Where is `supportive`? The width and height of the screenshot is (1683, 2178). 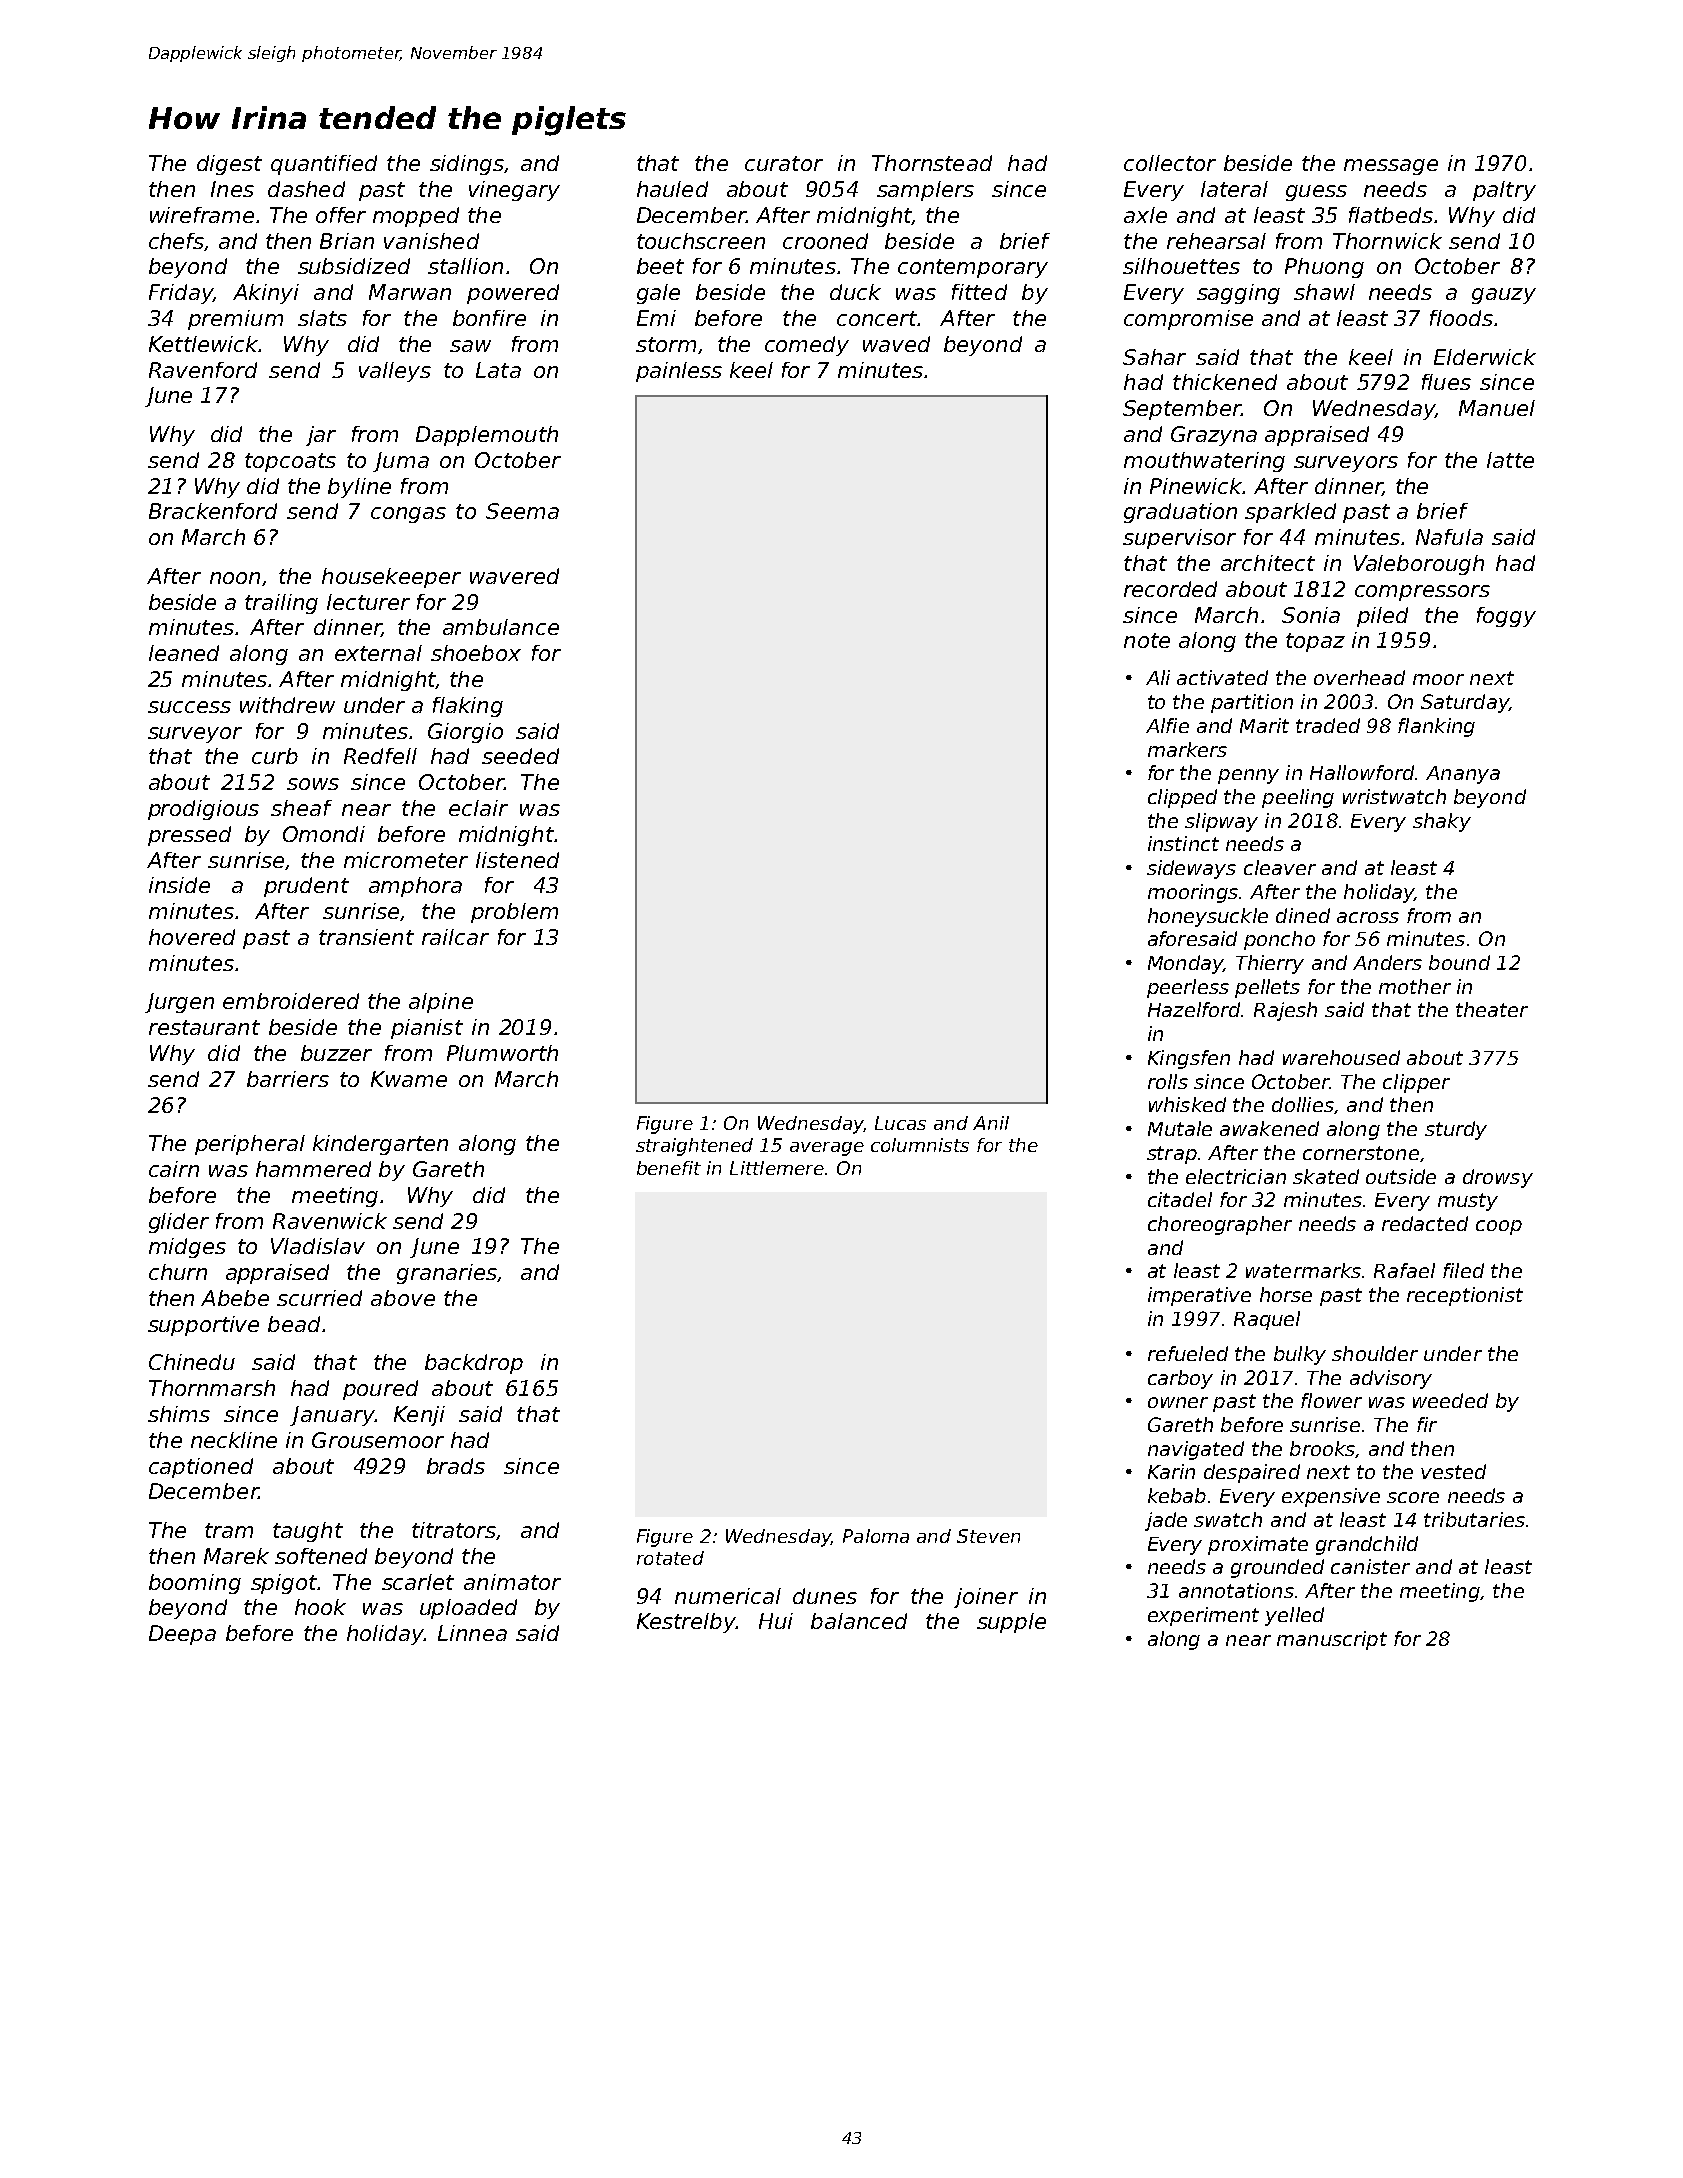 supportive is located at coordinates (203, 1326).
